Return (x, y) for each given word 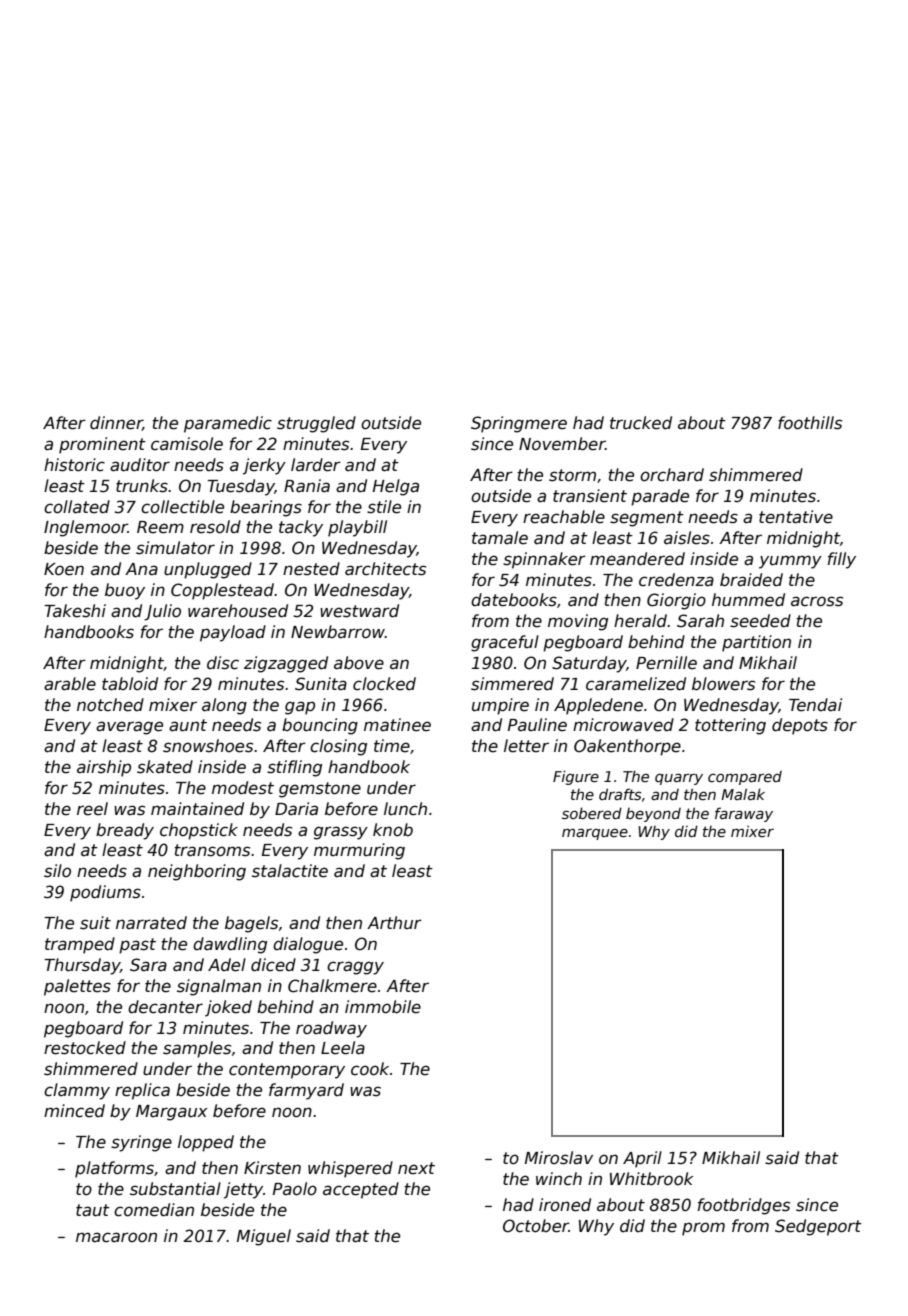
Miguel (264, 1237)
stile (384, 507)
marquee (595, 834)
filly (842, 560)
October (536, 1226)
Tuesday (241, 487)
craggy (355, 968)
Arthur (394, 923)
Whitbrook (652, 1179)
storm (572, 475)
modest (243, 788)
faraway (744, 814)
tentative (796, 517)
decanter (165, 1007)
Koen (64, 569)
